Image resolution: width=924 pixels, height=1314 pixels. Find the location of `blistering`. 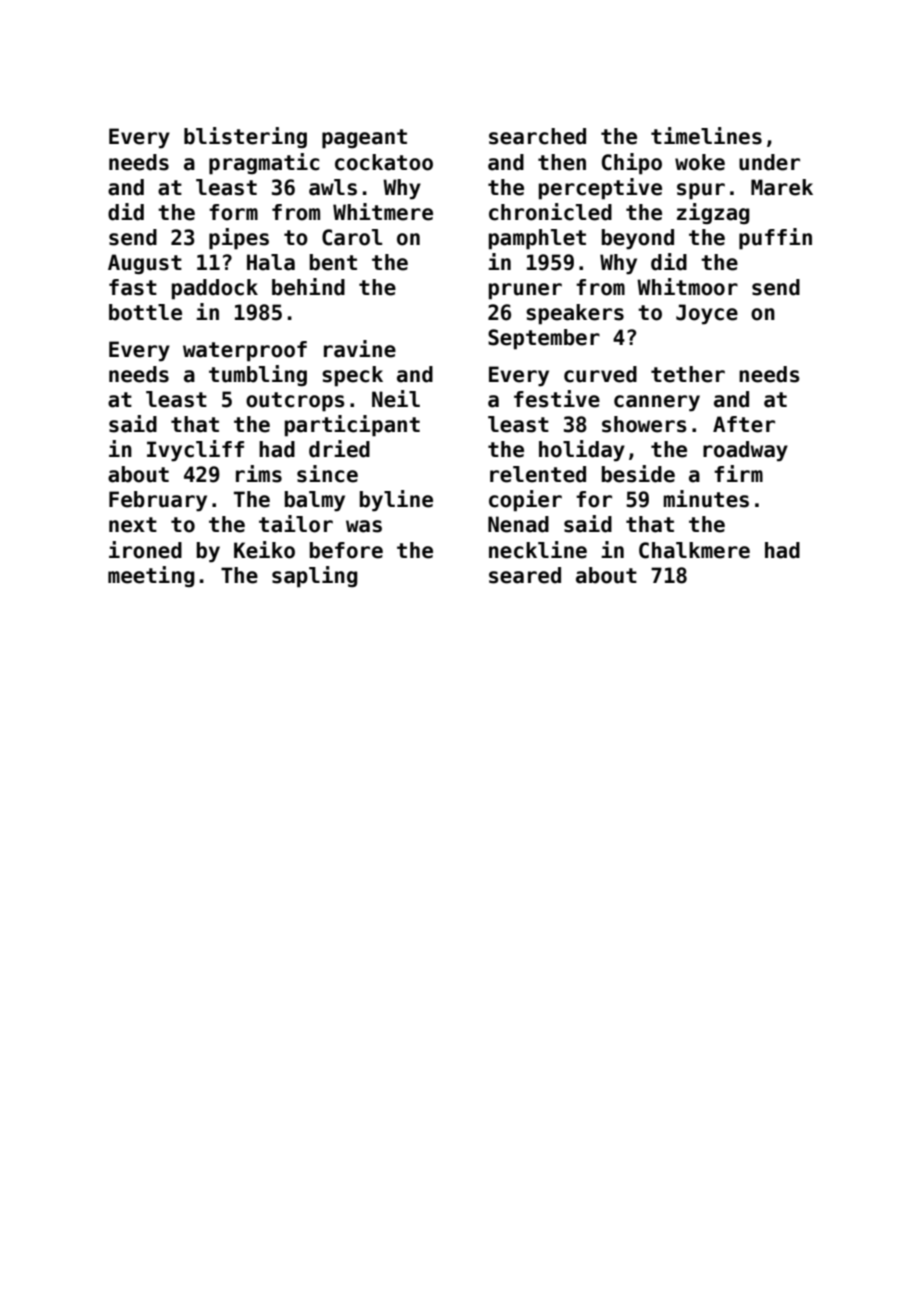

blistering is located at coordinates (245, 137).
